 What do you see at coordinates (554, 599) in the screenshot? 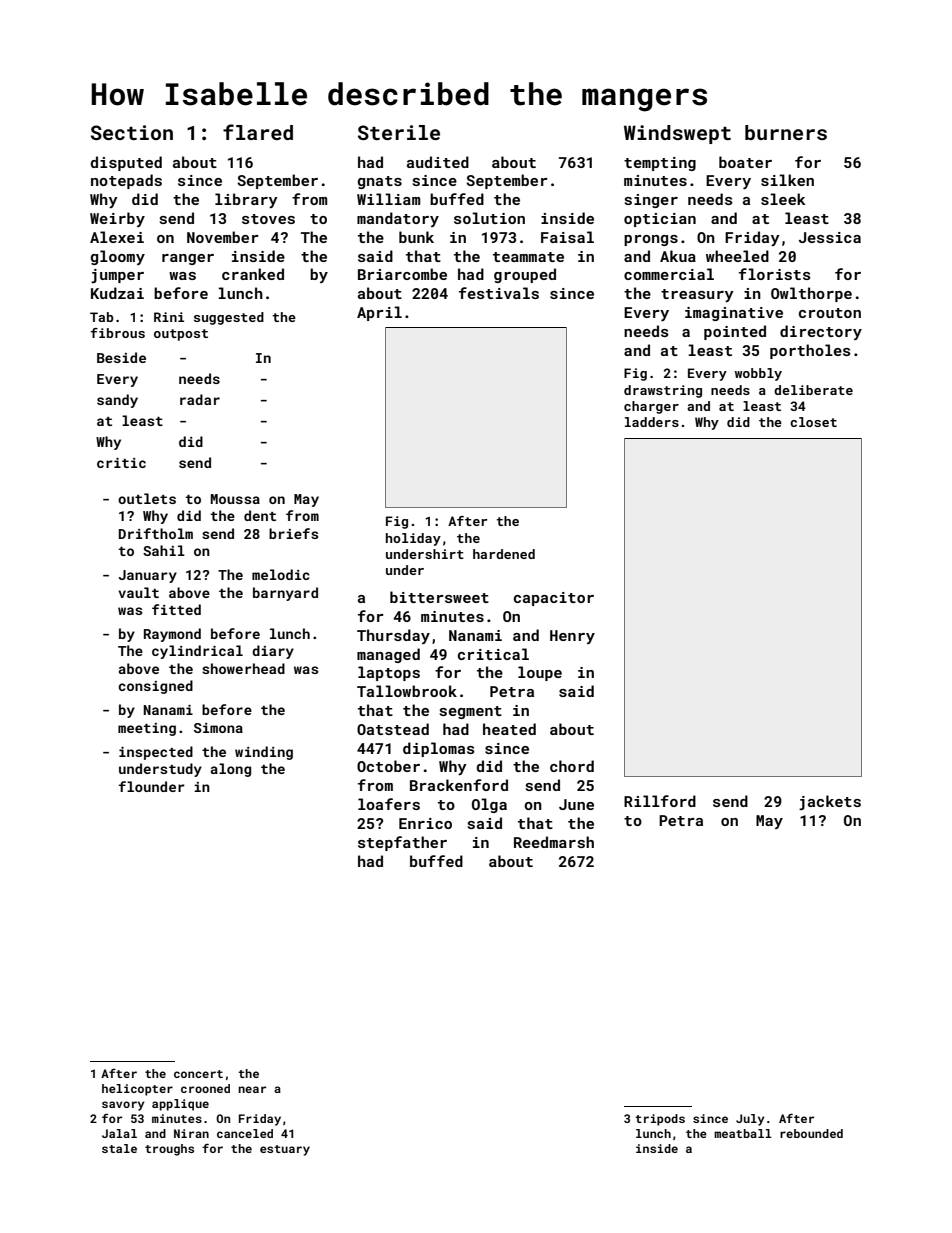
I see `capacitor` at bounding box center [554, 599].
